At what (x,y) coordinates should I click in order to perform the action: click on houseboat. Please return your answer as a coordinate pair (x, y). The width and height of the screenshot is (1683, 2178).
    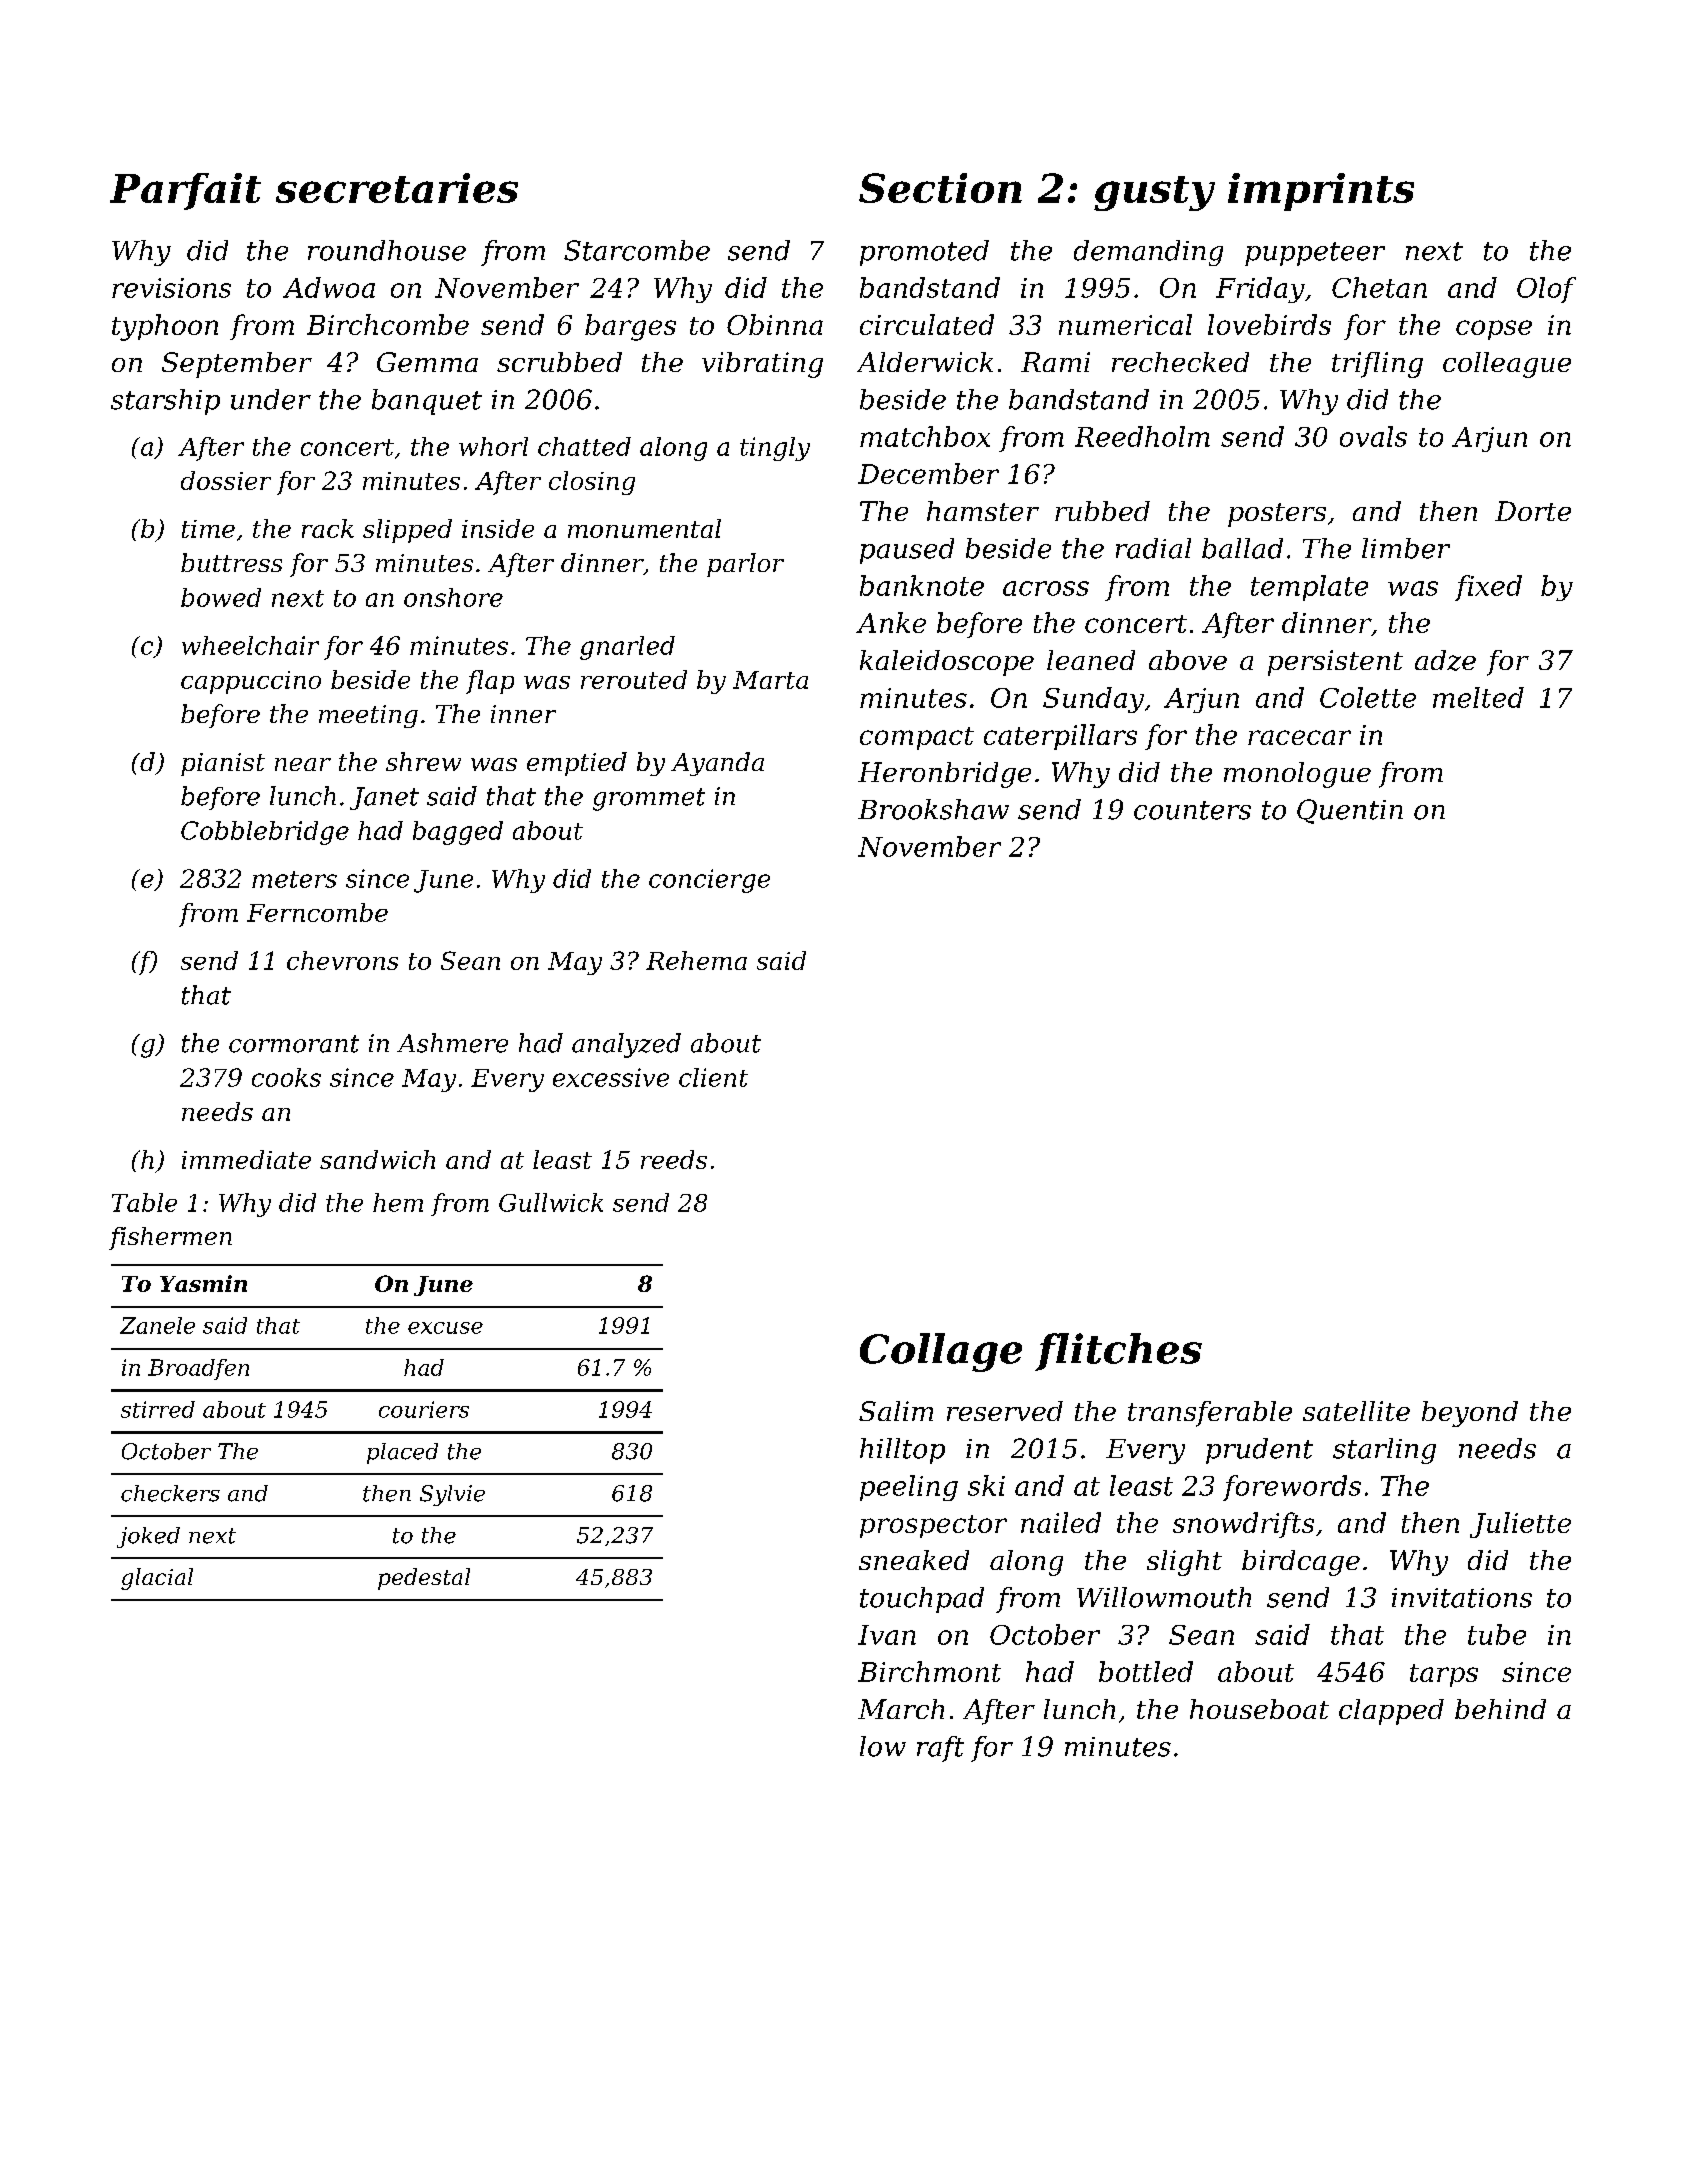
    Looking at the image, I should click on (1259, 1709).
